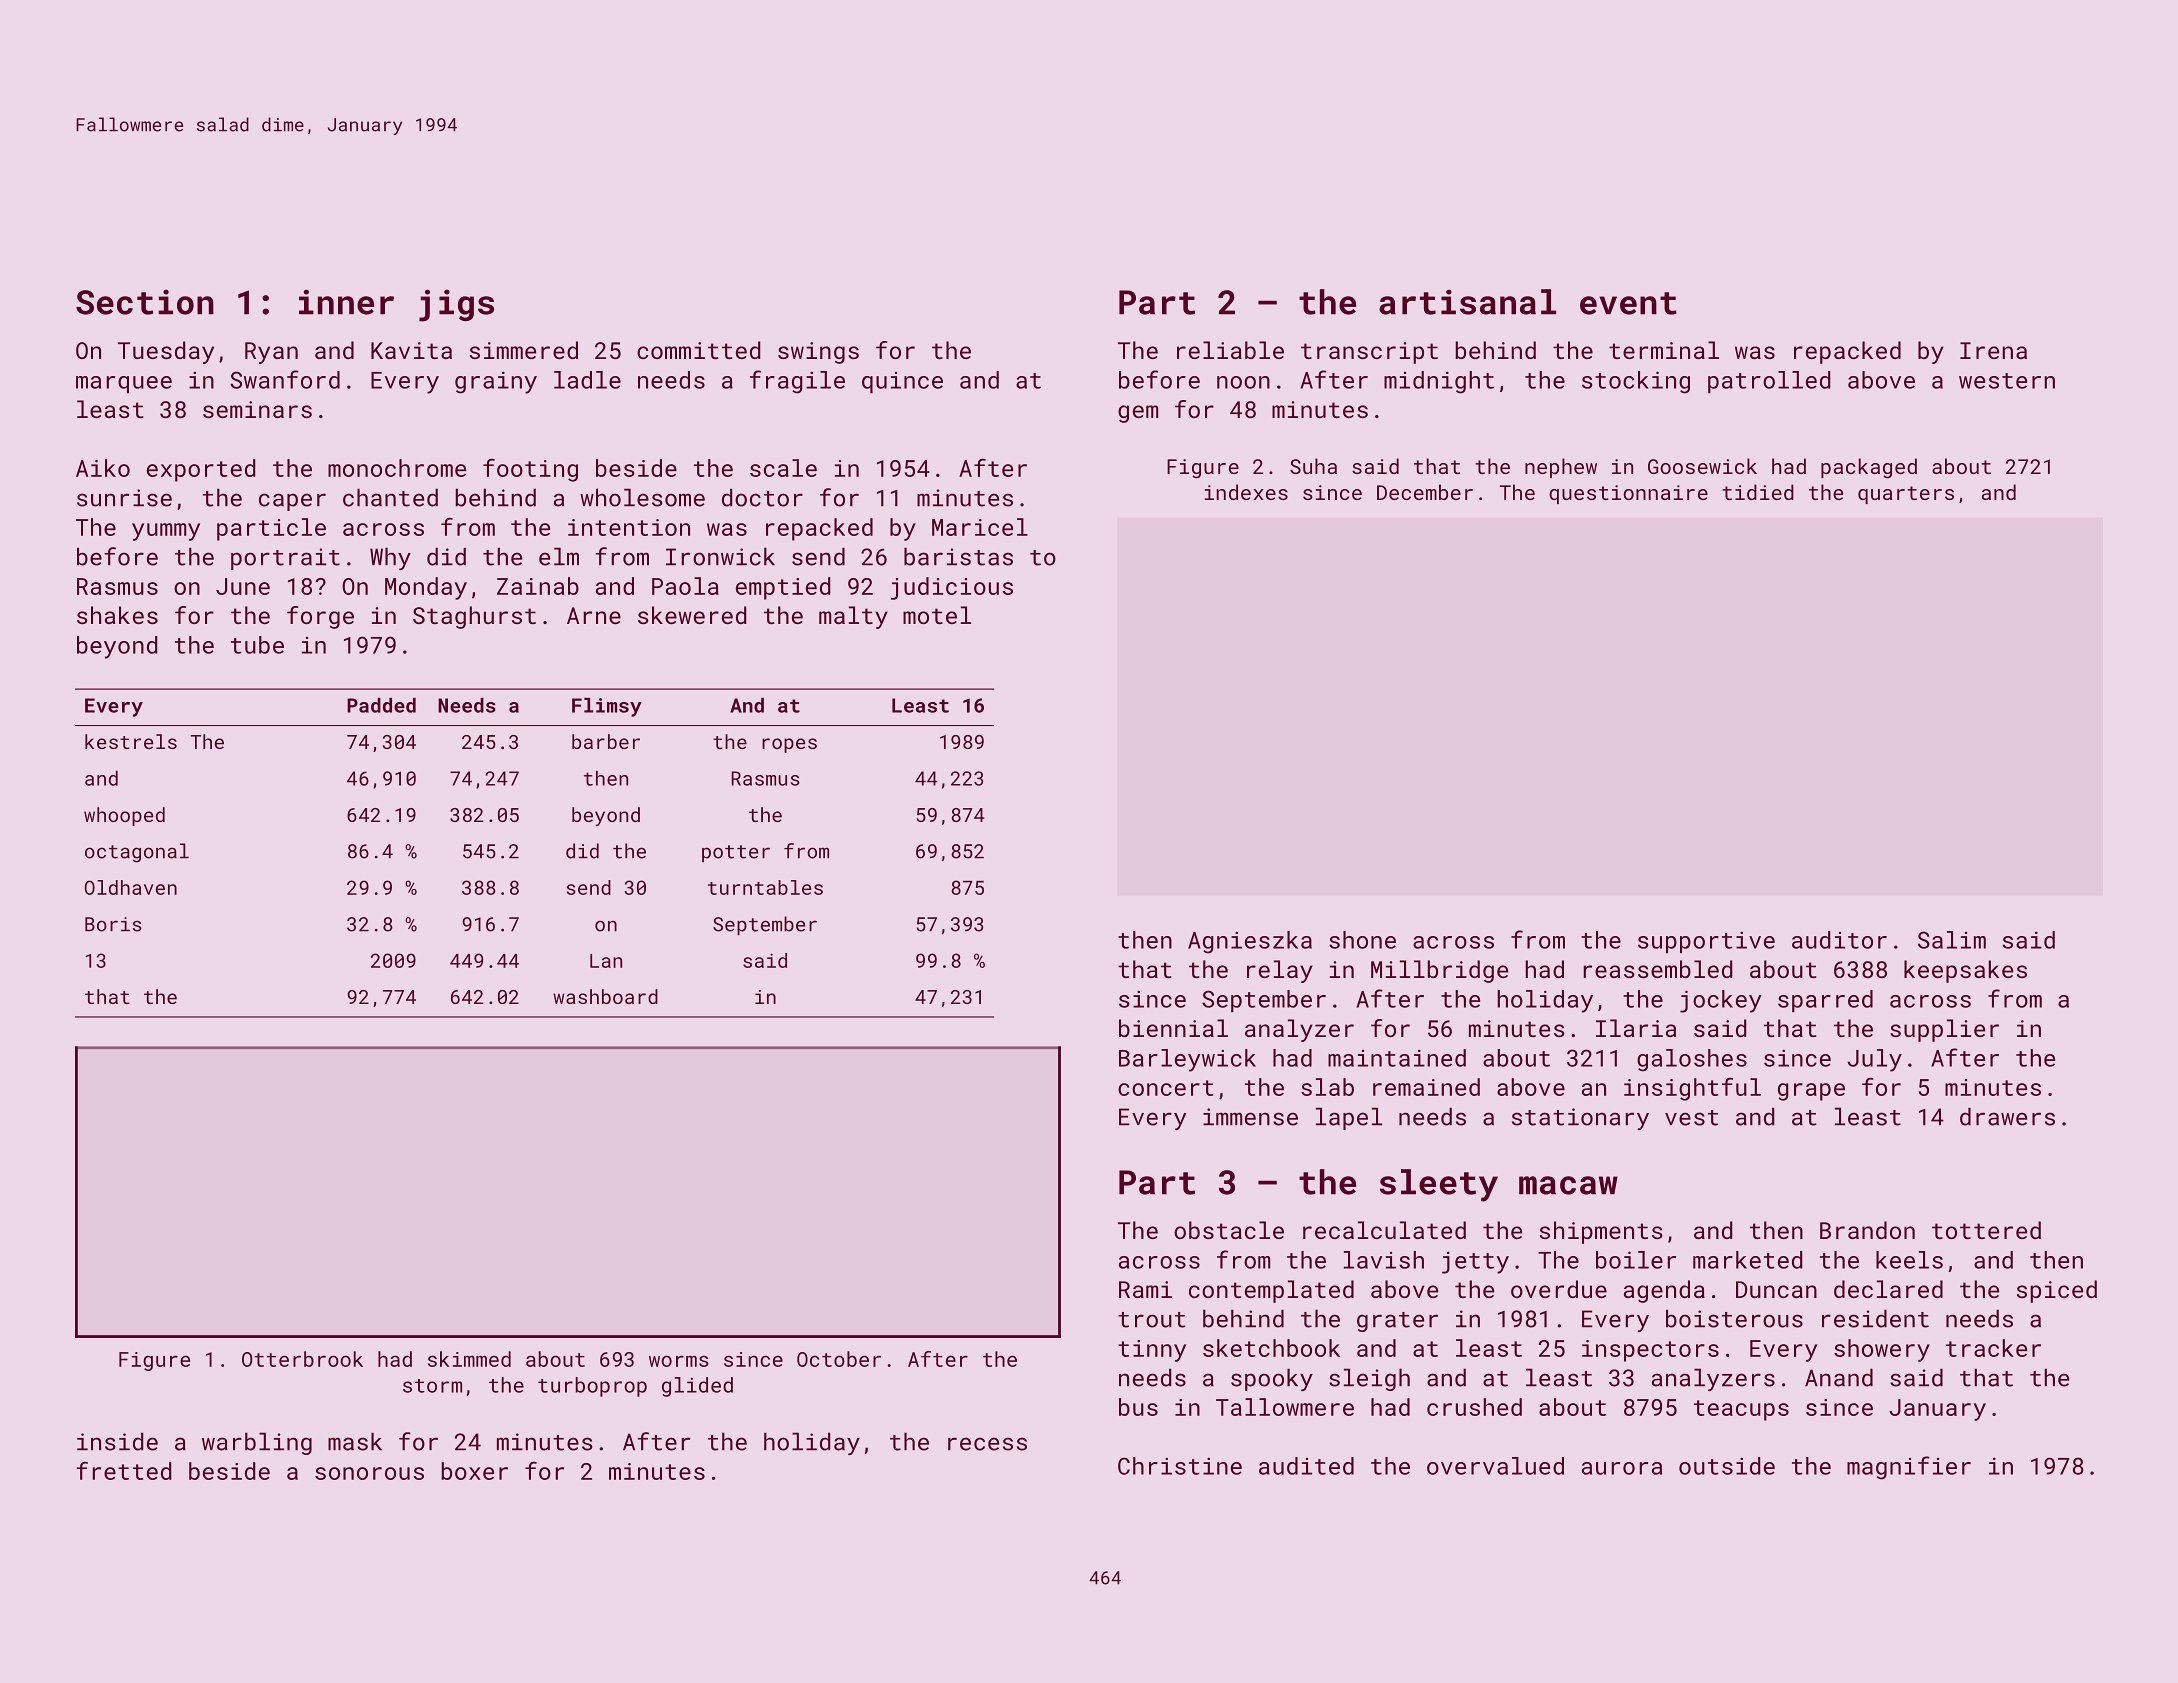 The height and width of the document is (1683, 2178). I want to click on auditor, so click(1839, 940).
